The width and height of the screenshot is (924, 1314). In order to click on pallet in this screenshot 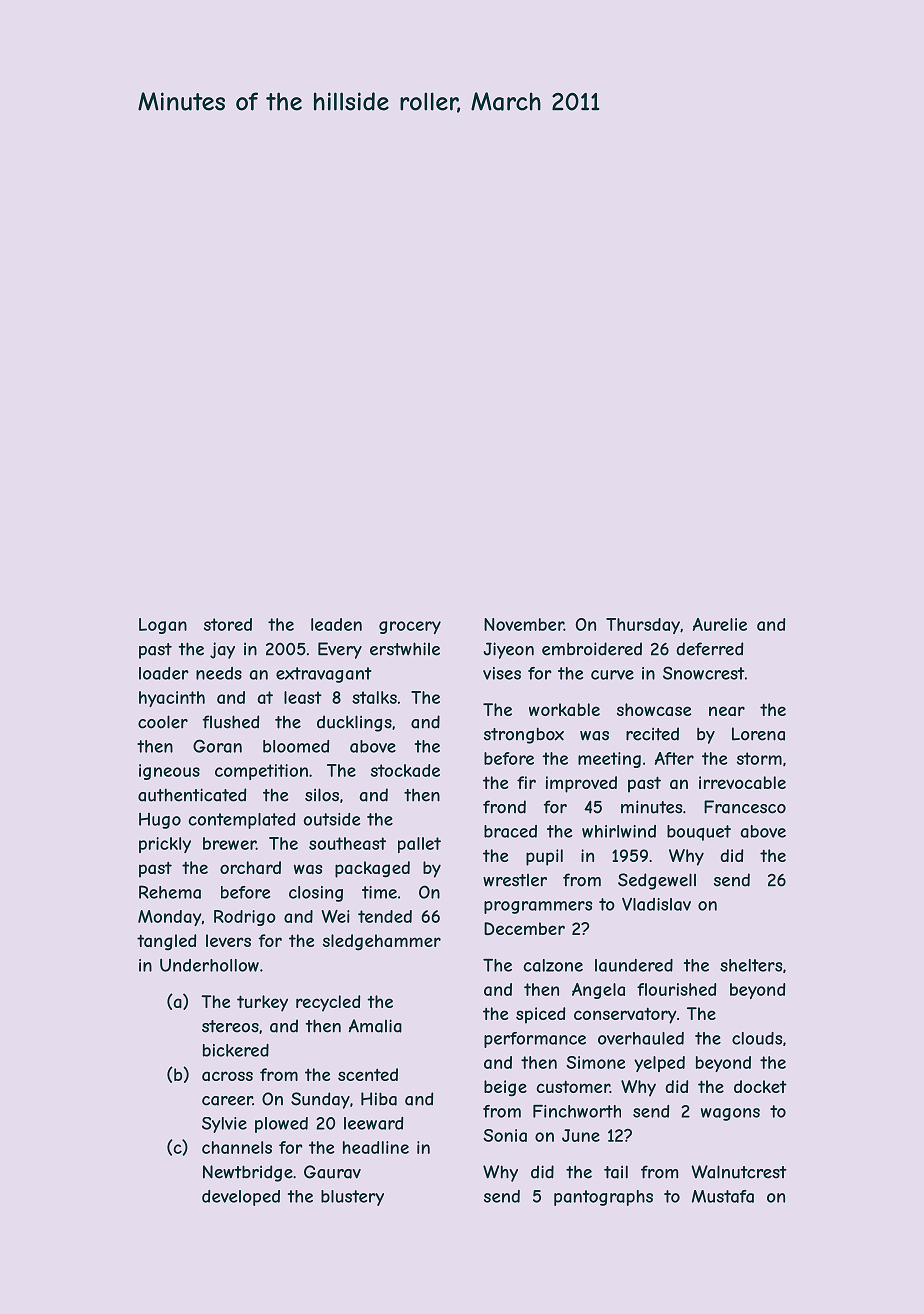, I will do `click(419, 845)`.
